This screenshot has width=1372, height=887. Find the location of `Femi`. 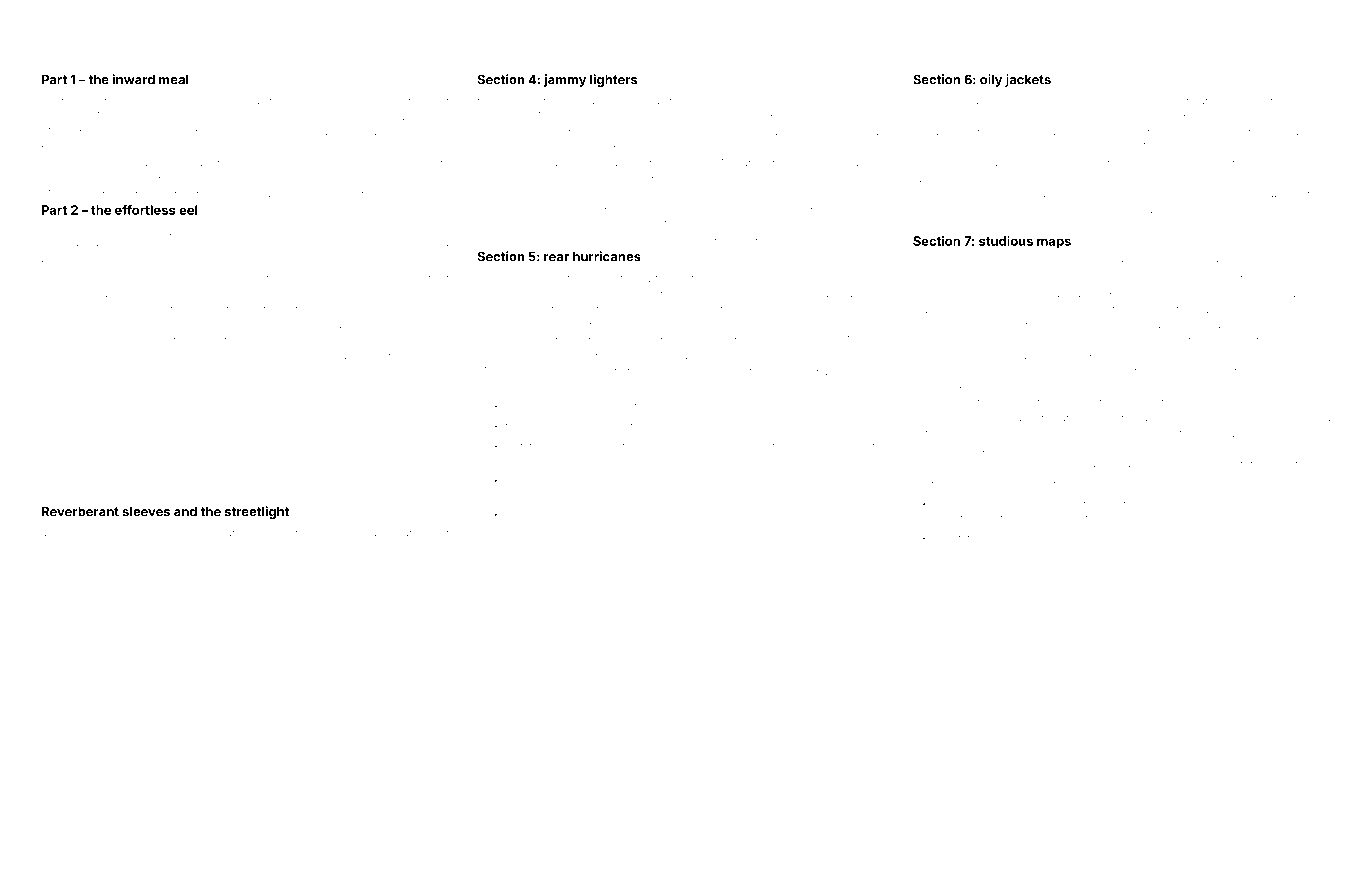

Femi is located at coordinates (587, 529).
